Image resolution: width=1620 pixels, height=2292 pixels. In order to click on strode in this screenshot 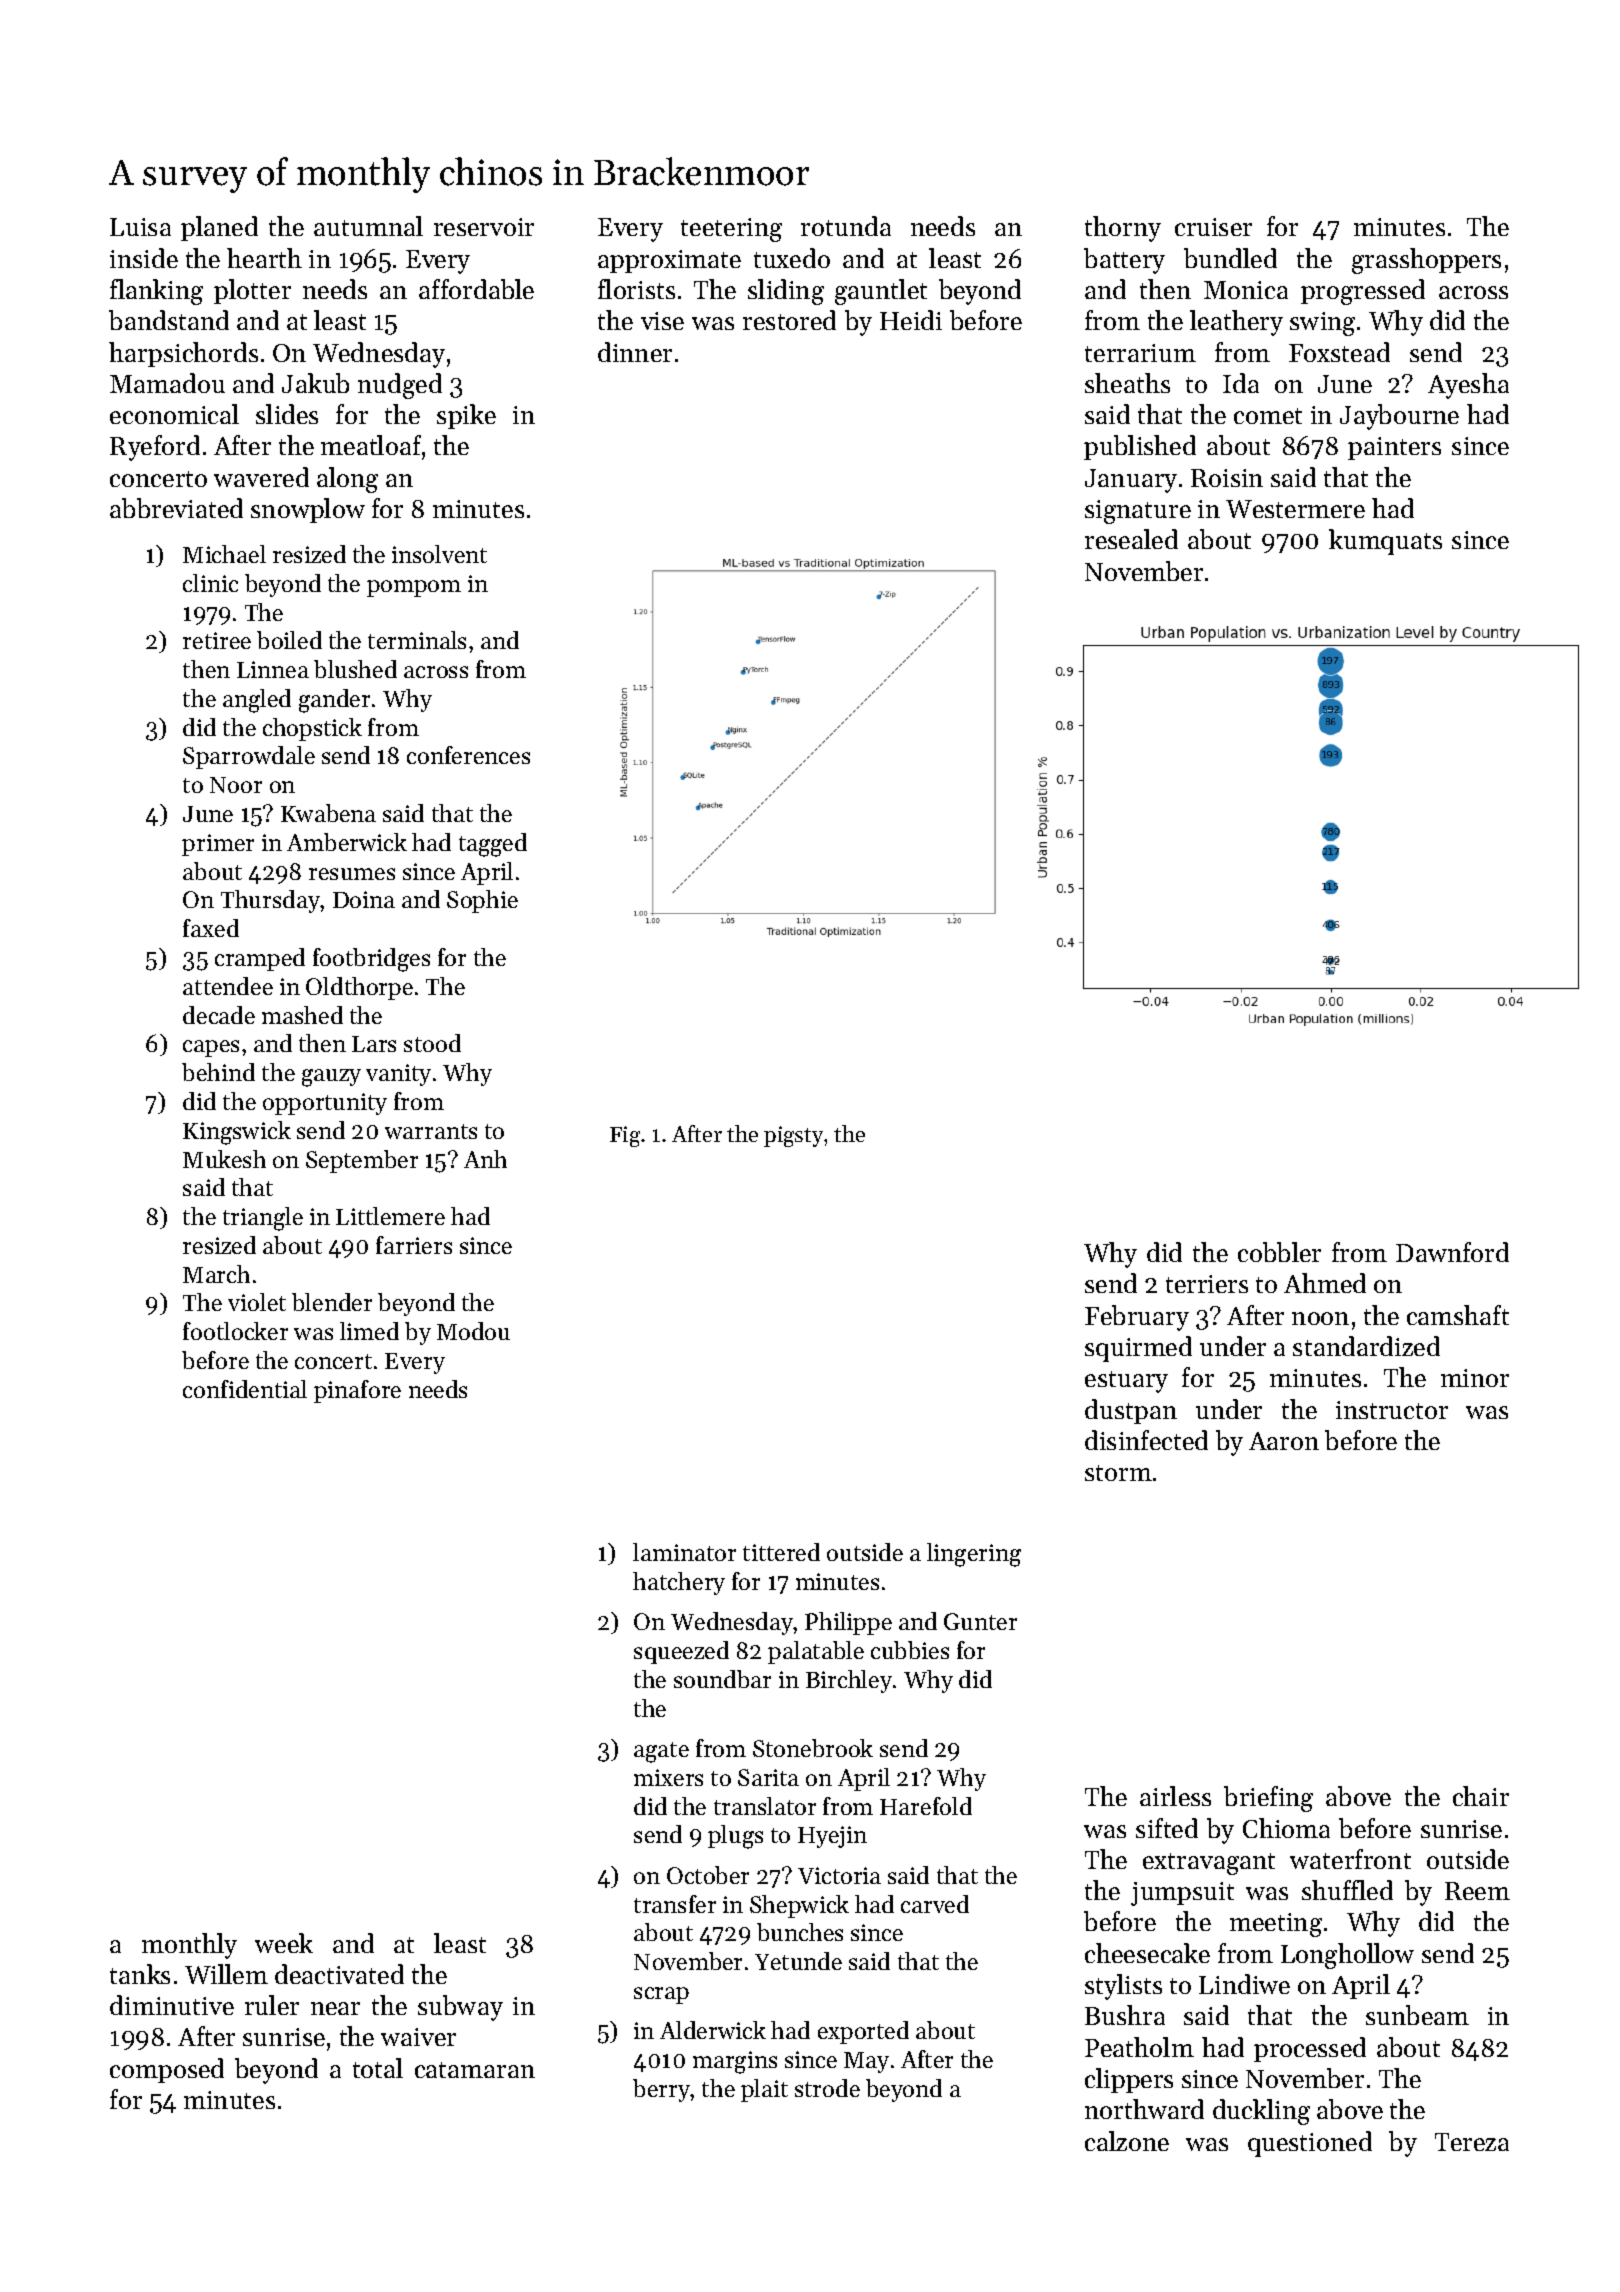, I will do `click(827, 2088)`.
